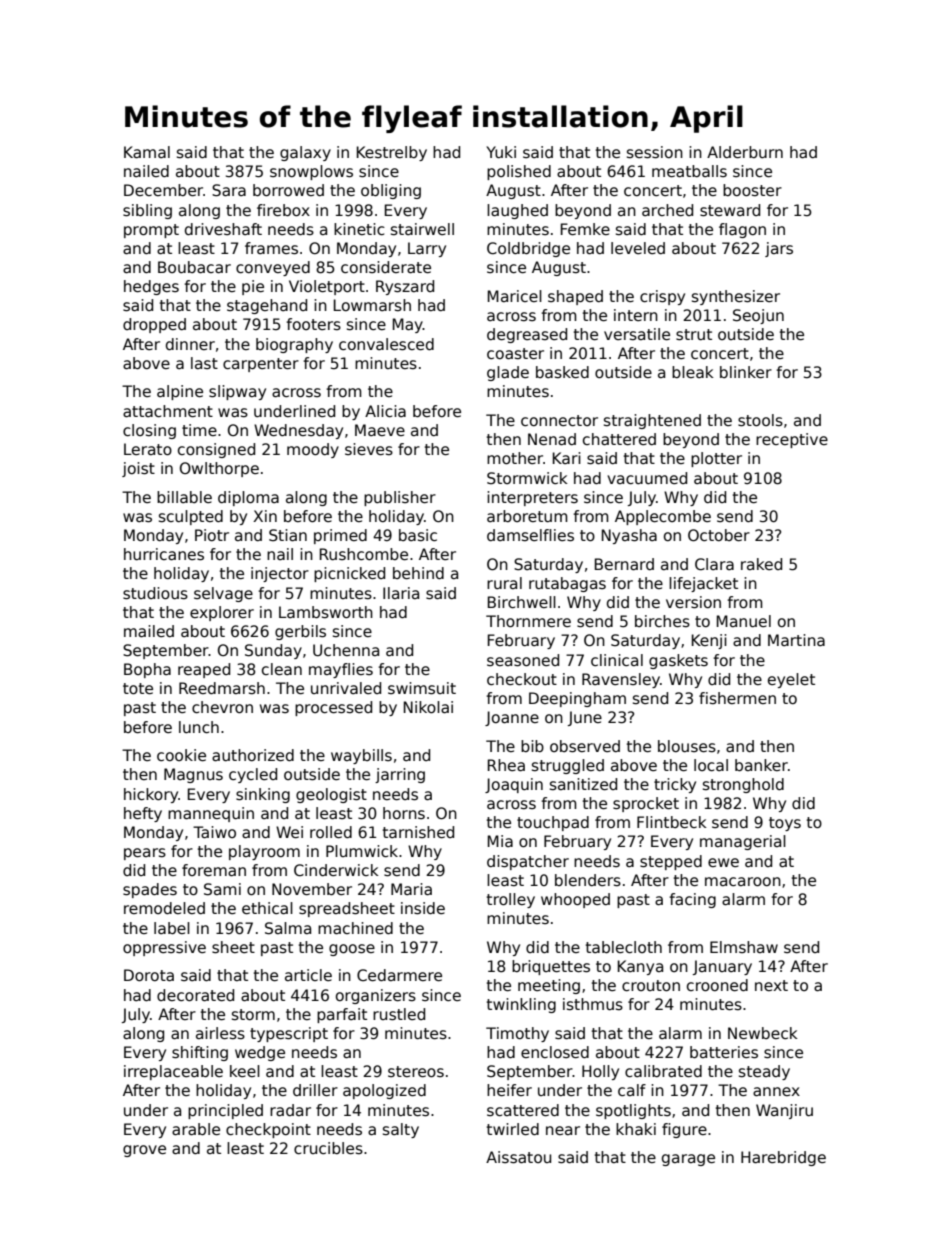 This screenshot has width=952, height=1233. Describe the element at coordinates (362, 851) in the screenshot. I see `Plumwick` at that location.
